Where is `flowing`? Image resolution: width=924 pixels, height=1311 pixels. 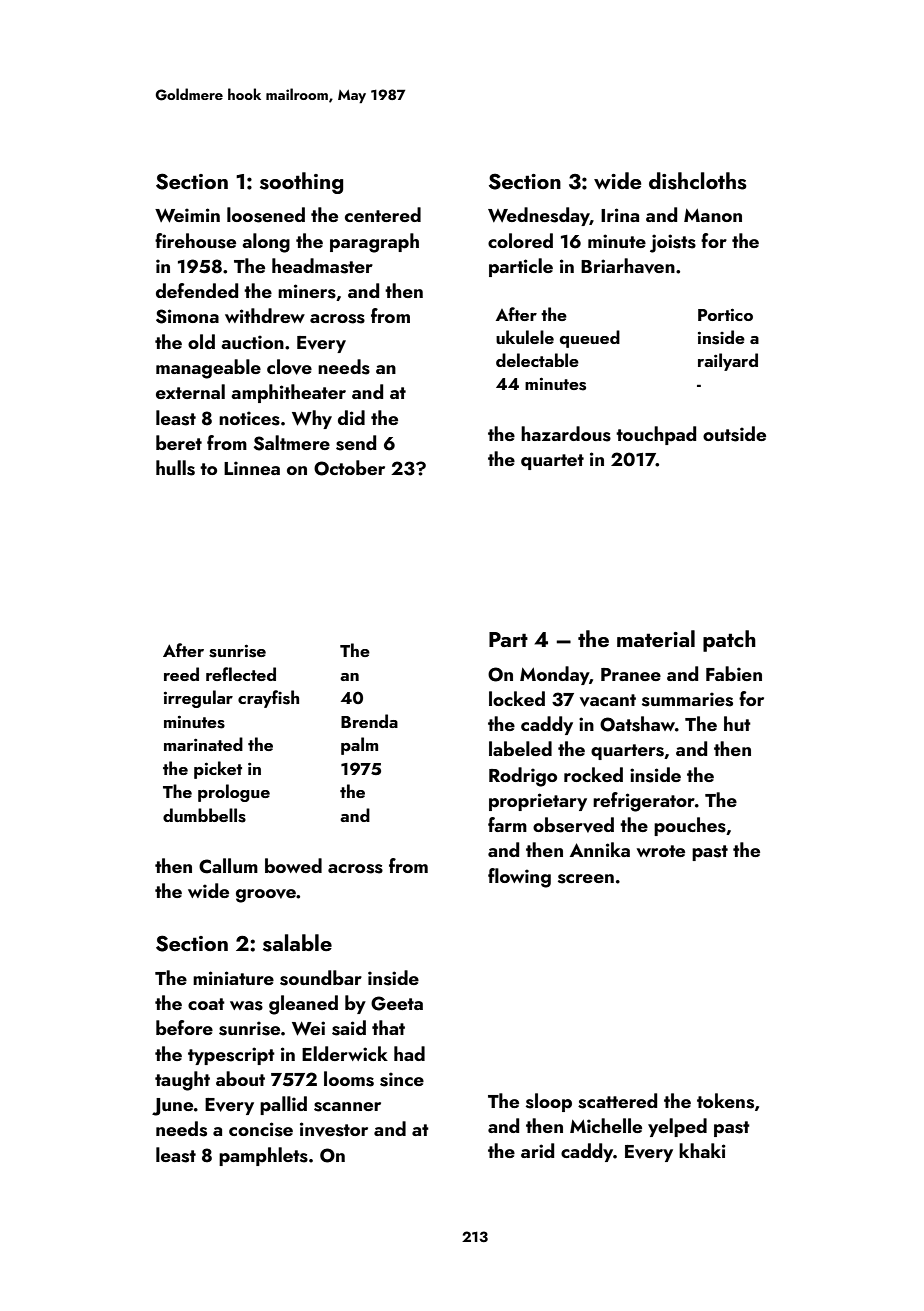 flowing is located at coordinates (519, 878).
